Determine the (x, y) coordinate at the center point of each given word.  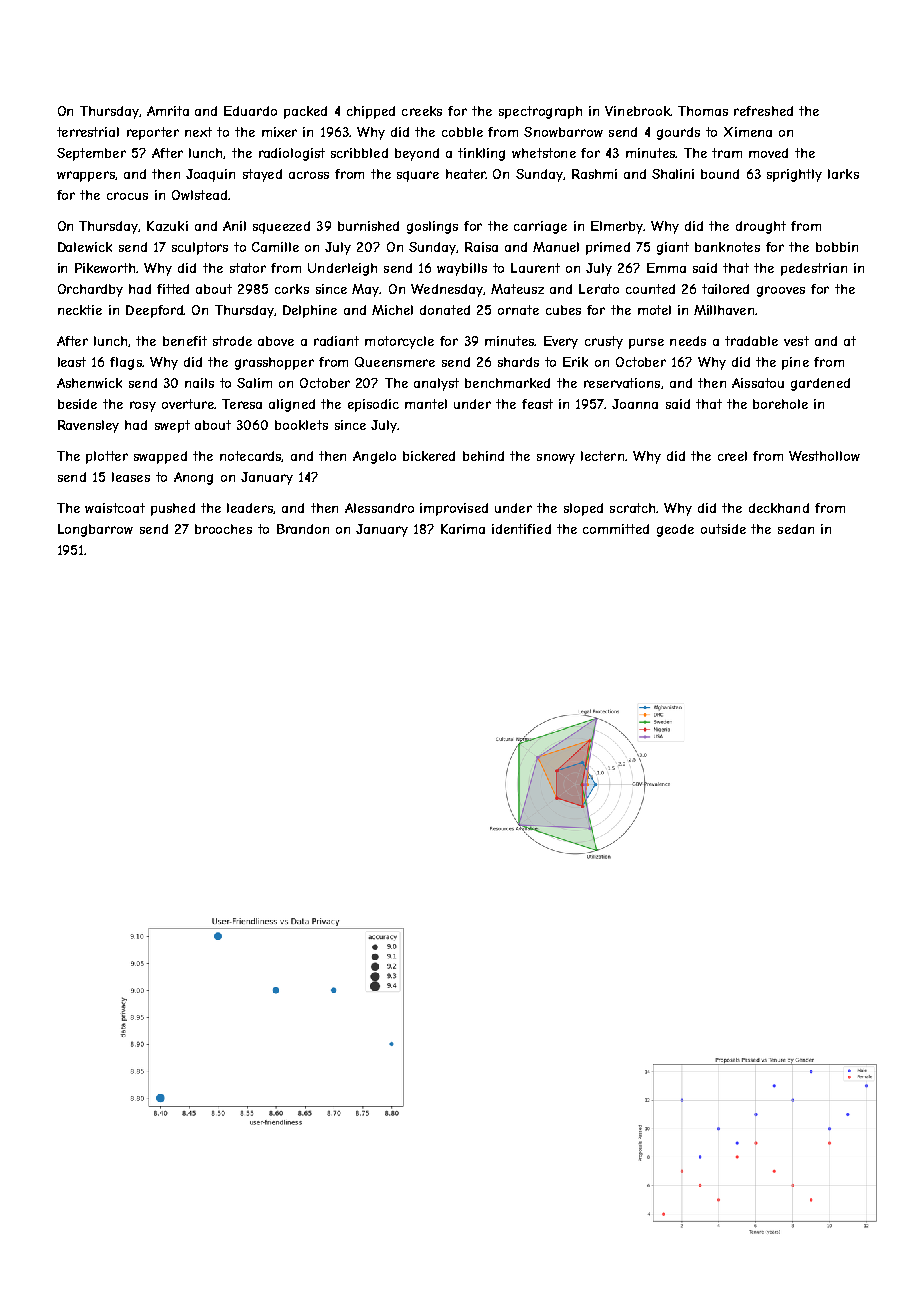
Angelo (374, 457)
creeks (422, 111)
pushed (173, 509)
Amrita (168, 111)
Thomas (703, 111)
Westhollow (824, 456)
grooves (781, 291)
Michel (392, 310)
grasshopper (274, 363)
